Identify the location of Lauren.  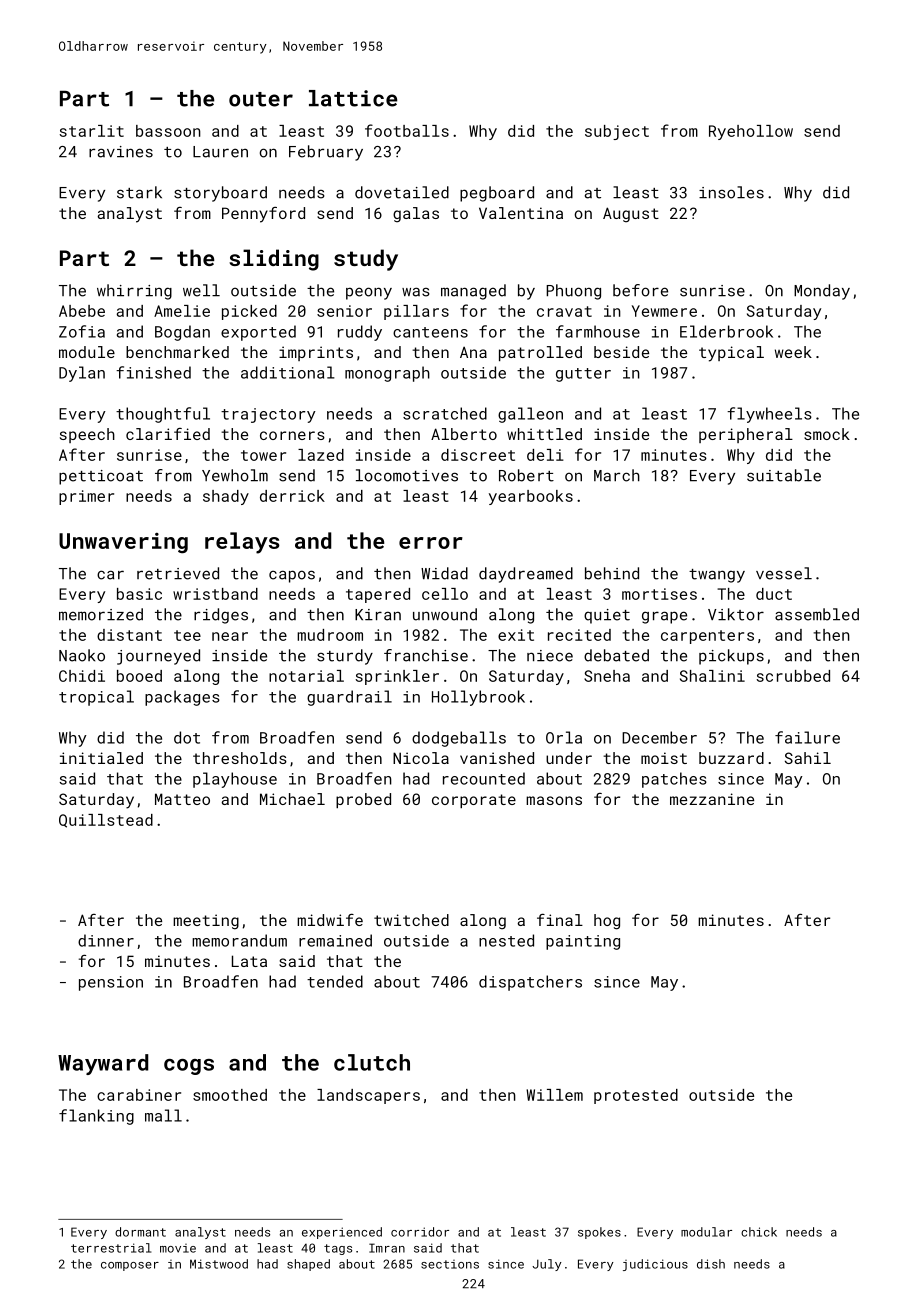
(220, 152).
